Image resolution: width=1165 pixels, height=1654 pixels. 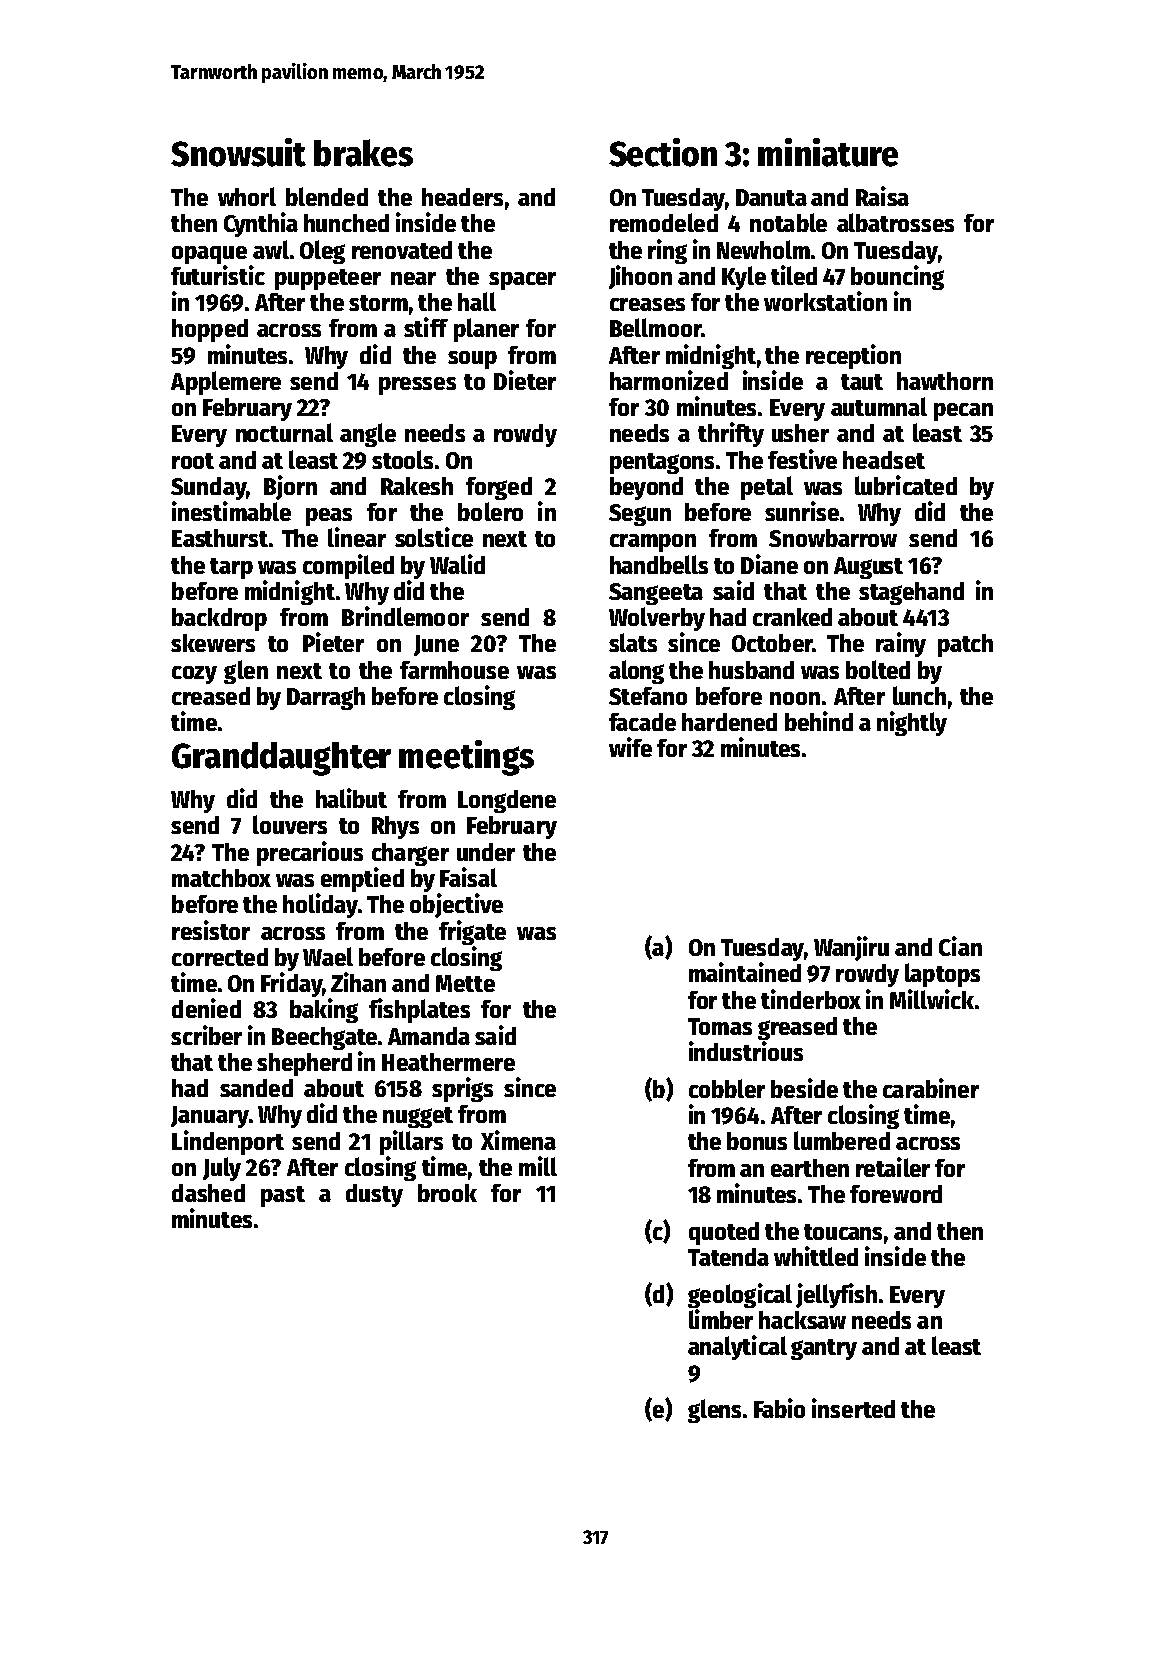 What do you see at coordinates (642, 722) in the page?
I see `facade` at bounding box center [642, 722].
